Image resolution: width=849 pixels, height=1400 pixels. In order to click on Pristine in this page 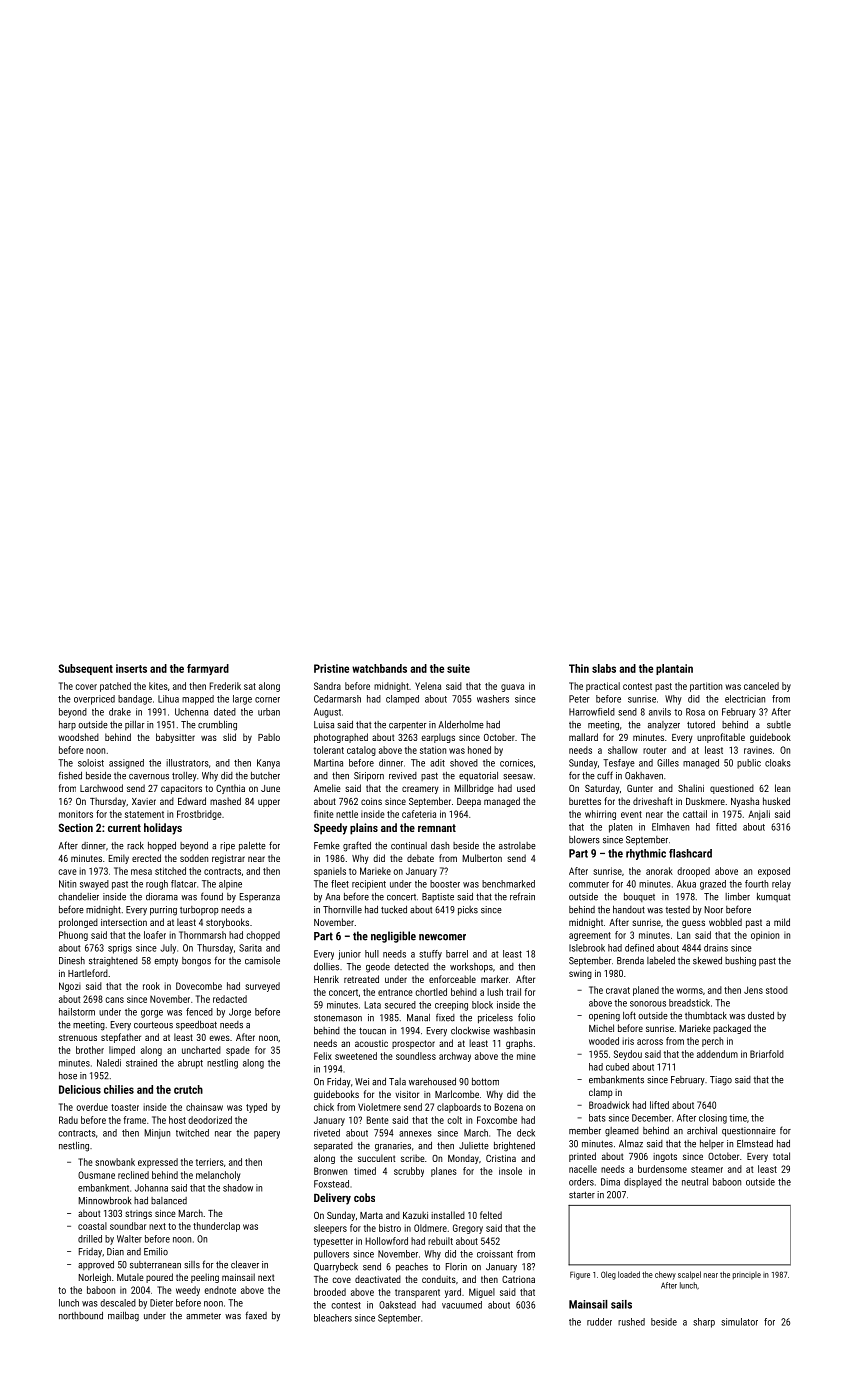, I will do `click(331, 668)`.
